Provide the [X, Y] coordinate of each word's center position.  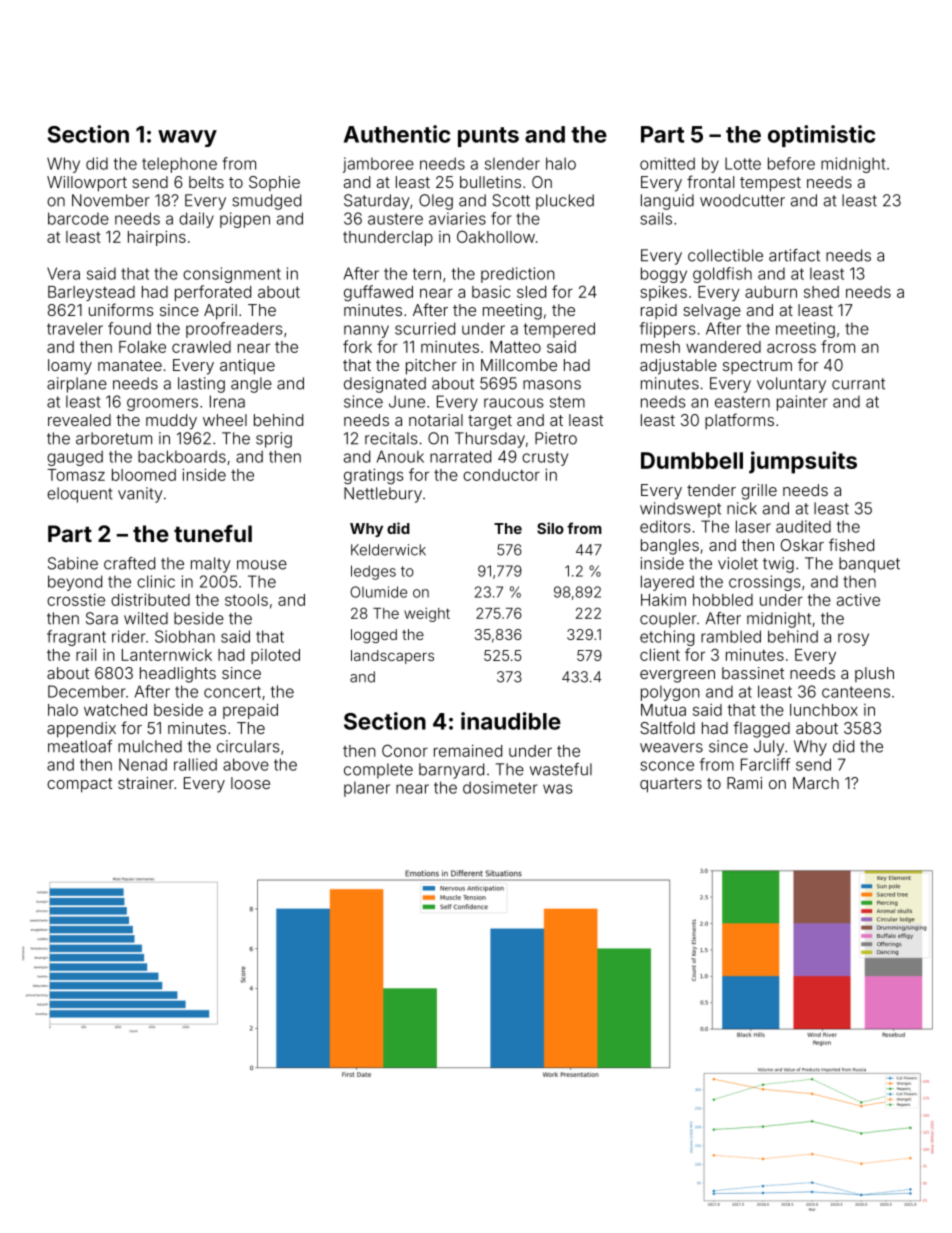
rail [86, 655]
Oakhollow [496, 236]
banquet [869, 565]
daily [196, 220]
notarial [436, 420]
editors [665, 526]
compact [79, 785]
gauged [75, 458]
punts [488, 137]
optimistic [821, 136]
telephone [179, 165]
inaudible [511, 721]
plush [874, 674]
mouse [262, 565]
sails [656, 218]
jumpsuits [803, 462]
